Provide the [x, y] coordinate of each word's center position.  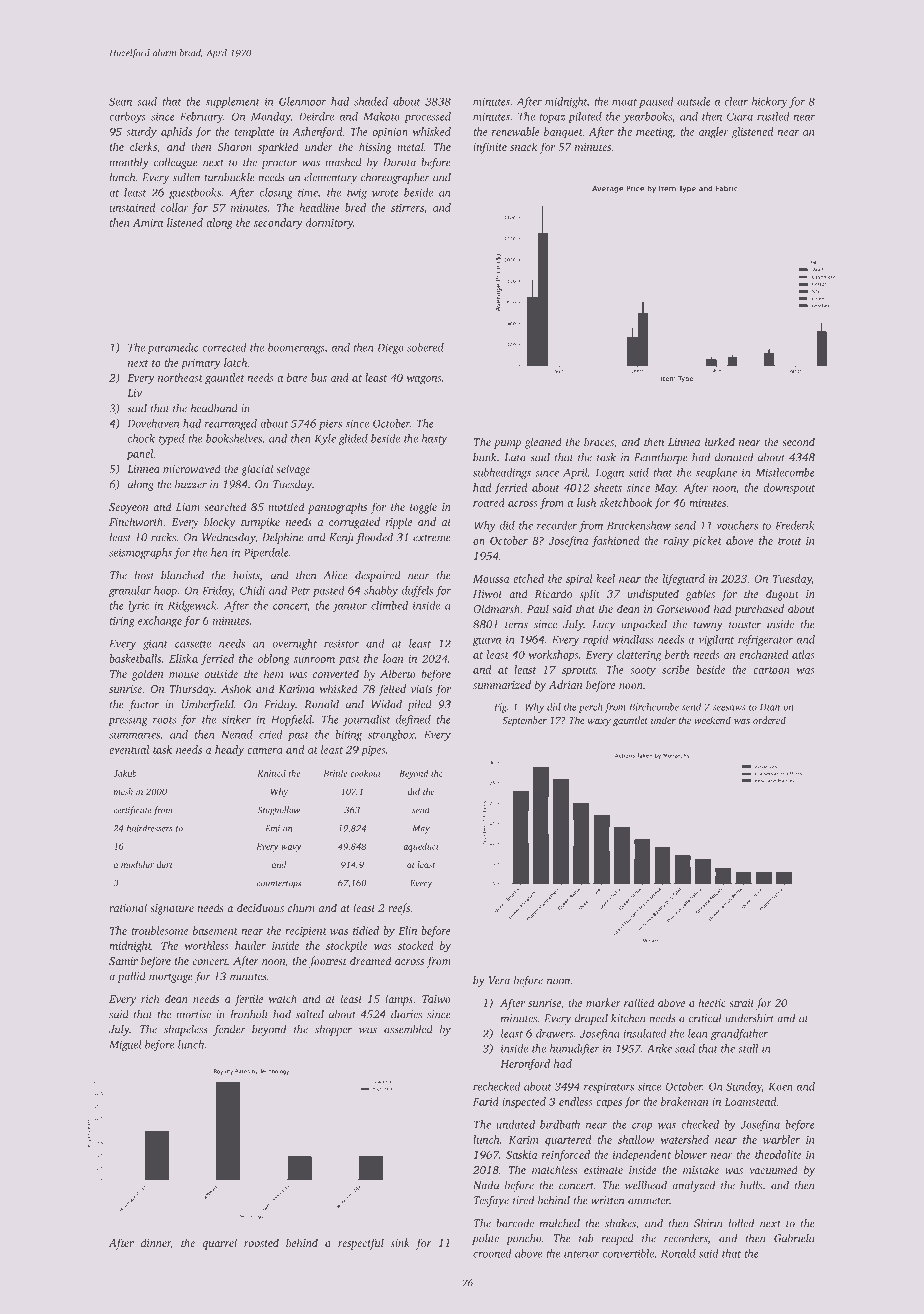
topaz [552, 118]
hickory [770, 102]
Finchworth [136, 521]
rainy [676, 542]
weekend [712, 720]
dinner [156, 1243]
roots [164, 720]
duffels [417, 591]
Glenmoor [302, 101]
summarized [502, 684]
